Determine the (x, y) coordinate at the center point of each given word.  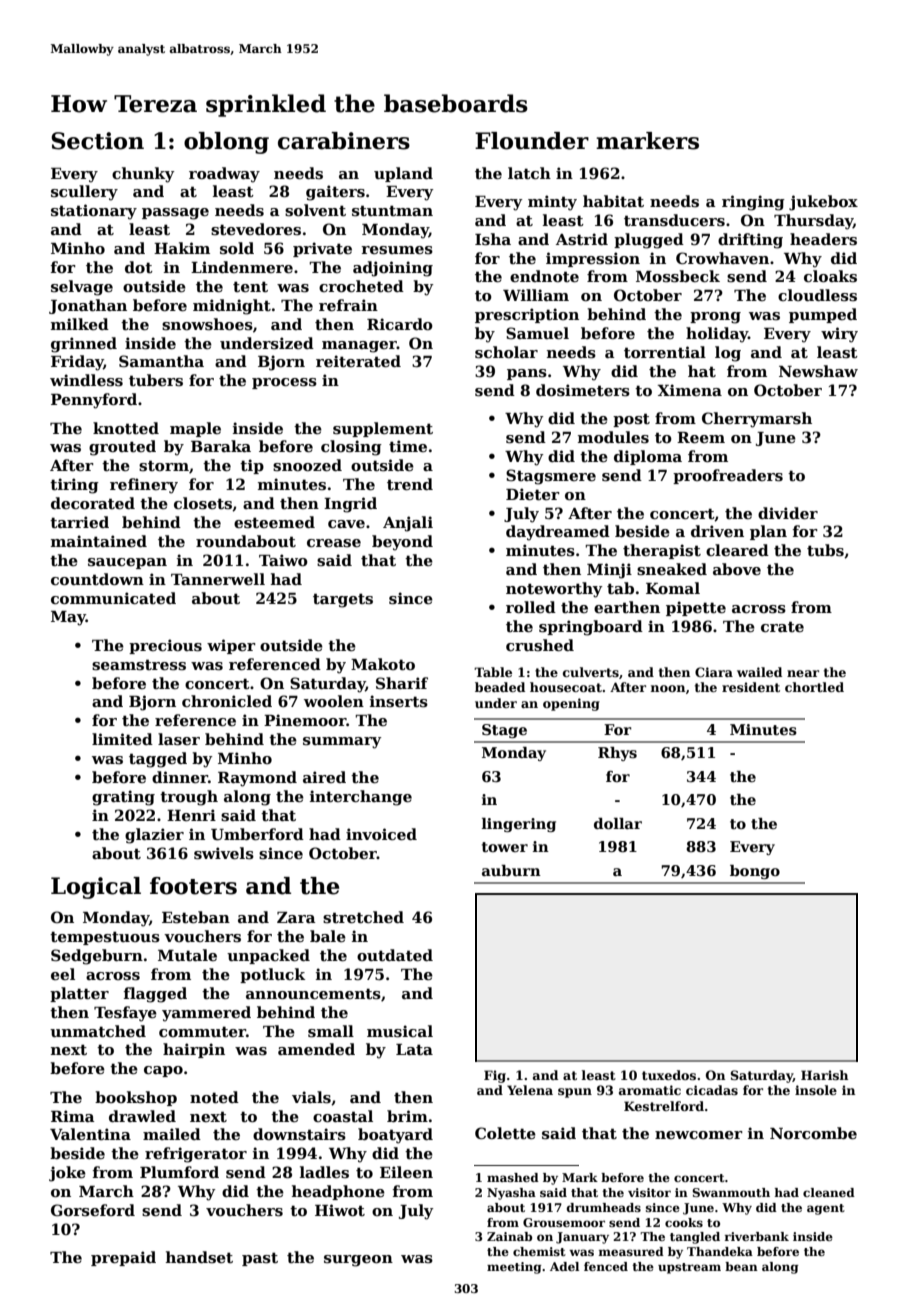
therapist (662, 551)
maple (195, 429)
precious (165, 646)
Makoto (383, 664)
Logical (96, 888)
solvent (315, 210)
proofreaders (728, 476)
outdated (395, 955)
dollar (618, 823)
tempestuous (105, 938)
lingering (519, 825)
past (260, 1259)
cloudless (817, 295)
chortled (814, 687)
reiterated (358, 361)
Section (97, 141)
